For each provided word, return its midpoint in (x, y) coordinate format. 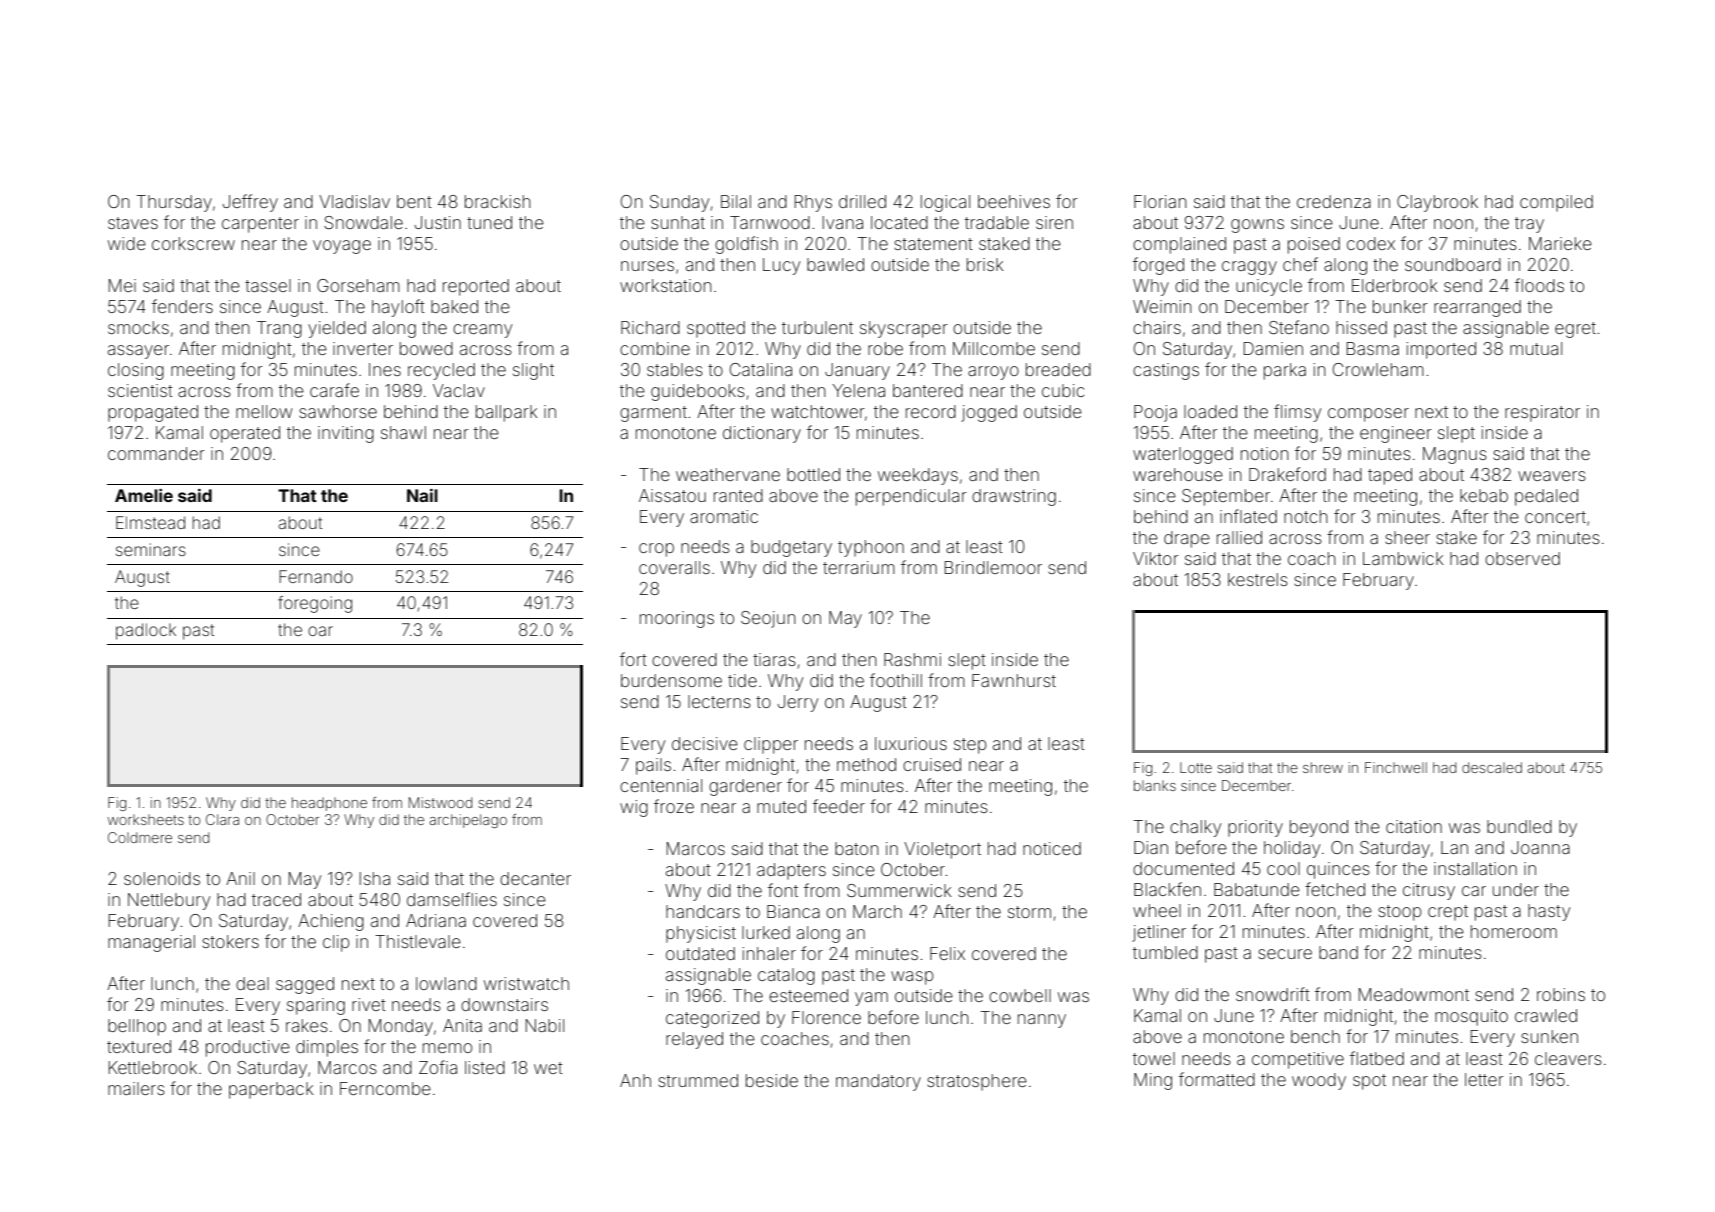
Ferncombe (385, 1088)
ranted (738, 495)
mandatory (878, 1082)
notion (1265, 453)
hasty (1549, 912)
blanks (1155, 785)
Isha (375, 878)
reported (476, 287)
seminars (151, 549)
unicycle (1269, 287)
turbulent (817, 327)
